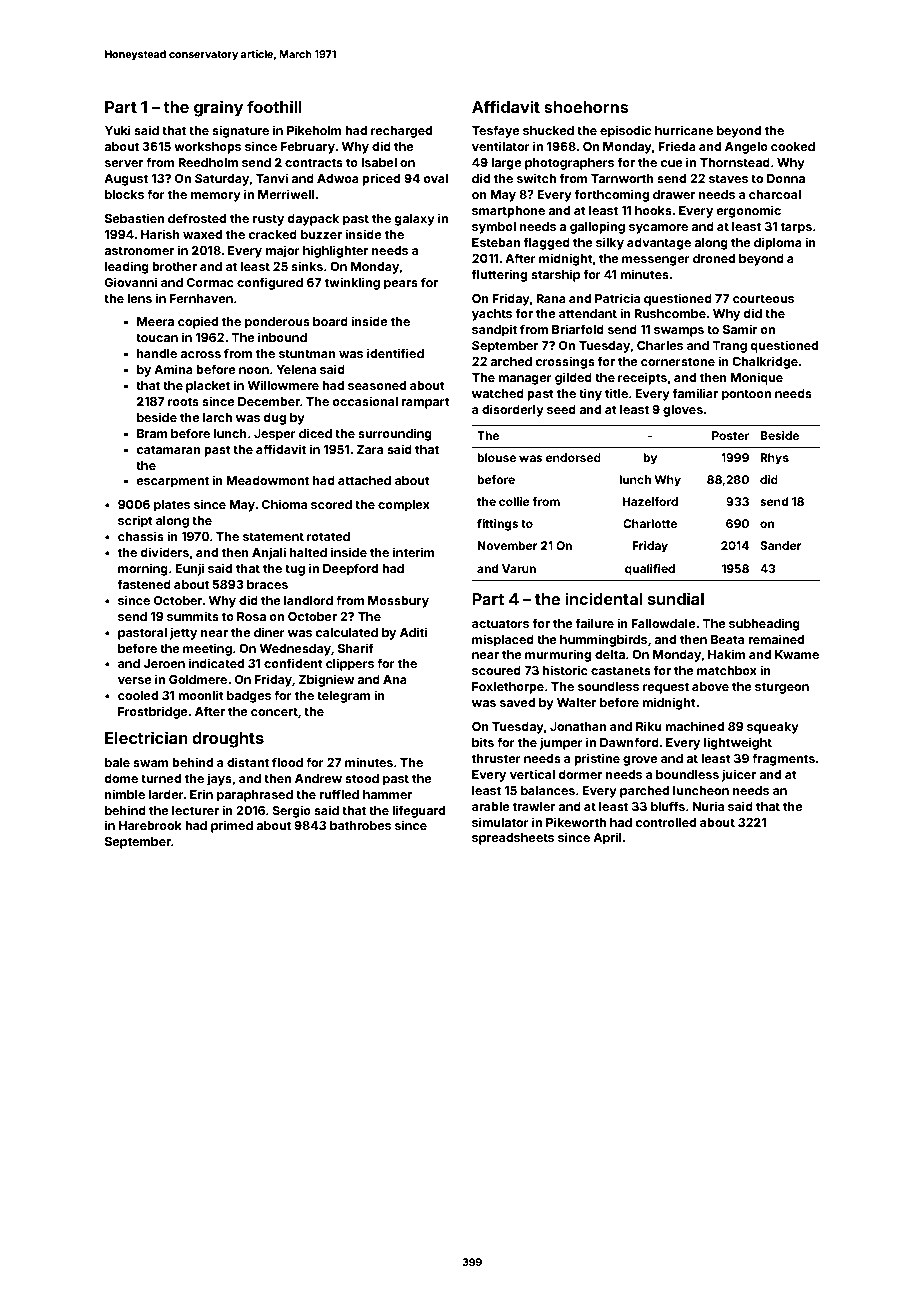 The width and height of the document is (924, 1308). Describe the element at coordinates (141, 536) in the document. I see `chassis` at that location.
